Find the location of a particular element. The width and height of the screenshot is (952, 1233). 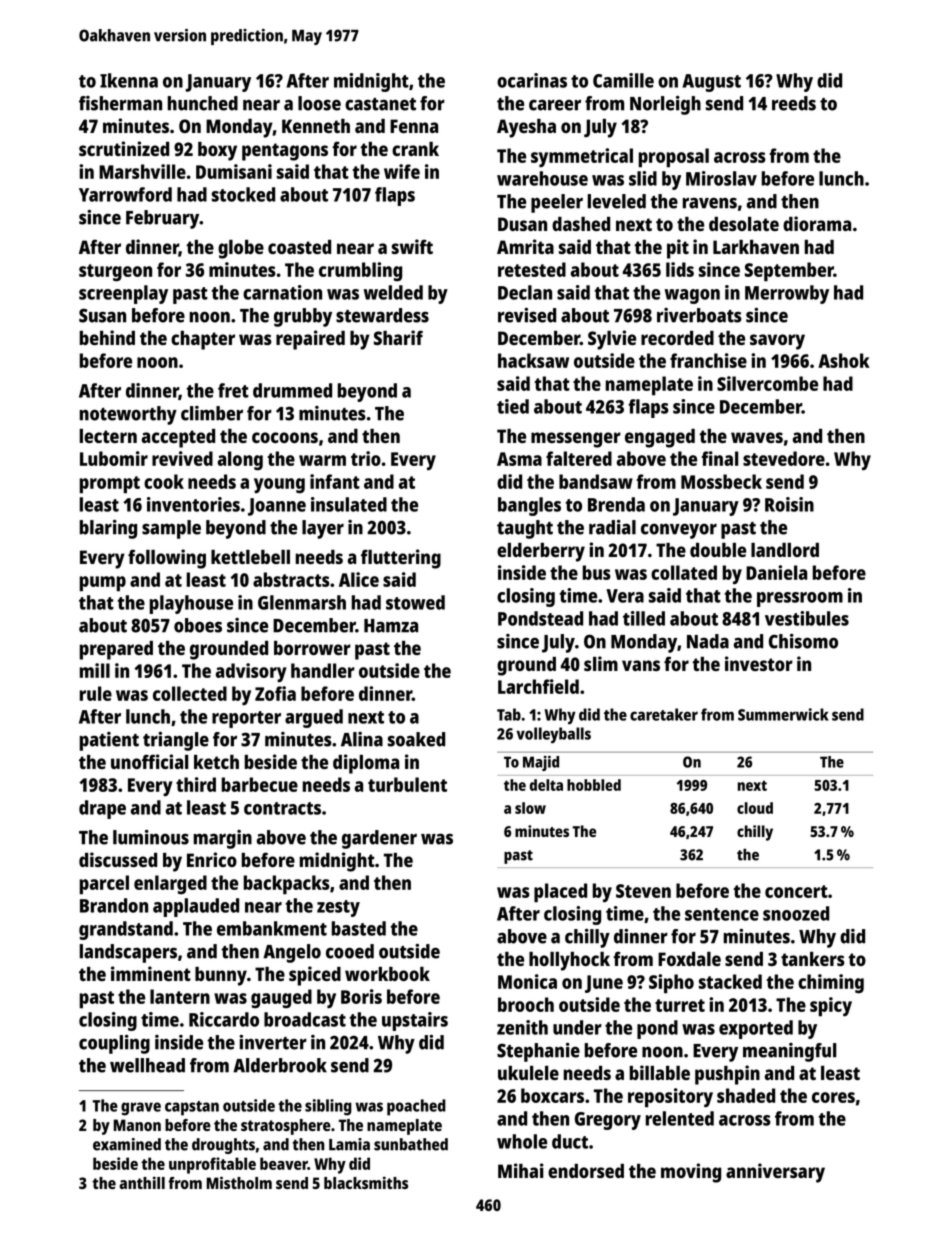

Mistholm is located at coordinates (239, 1182).
